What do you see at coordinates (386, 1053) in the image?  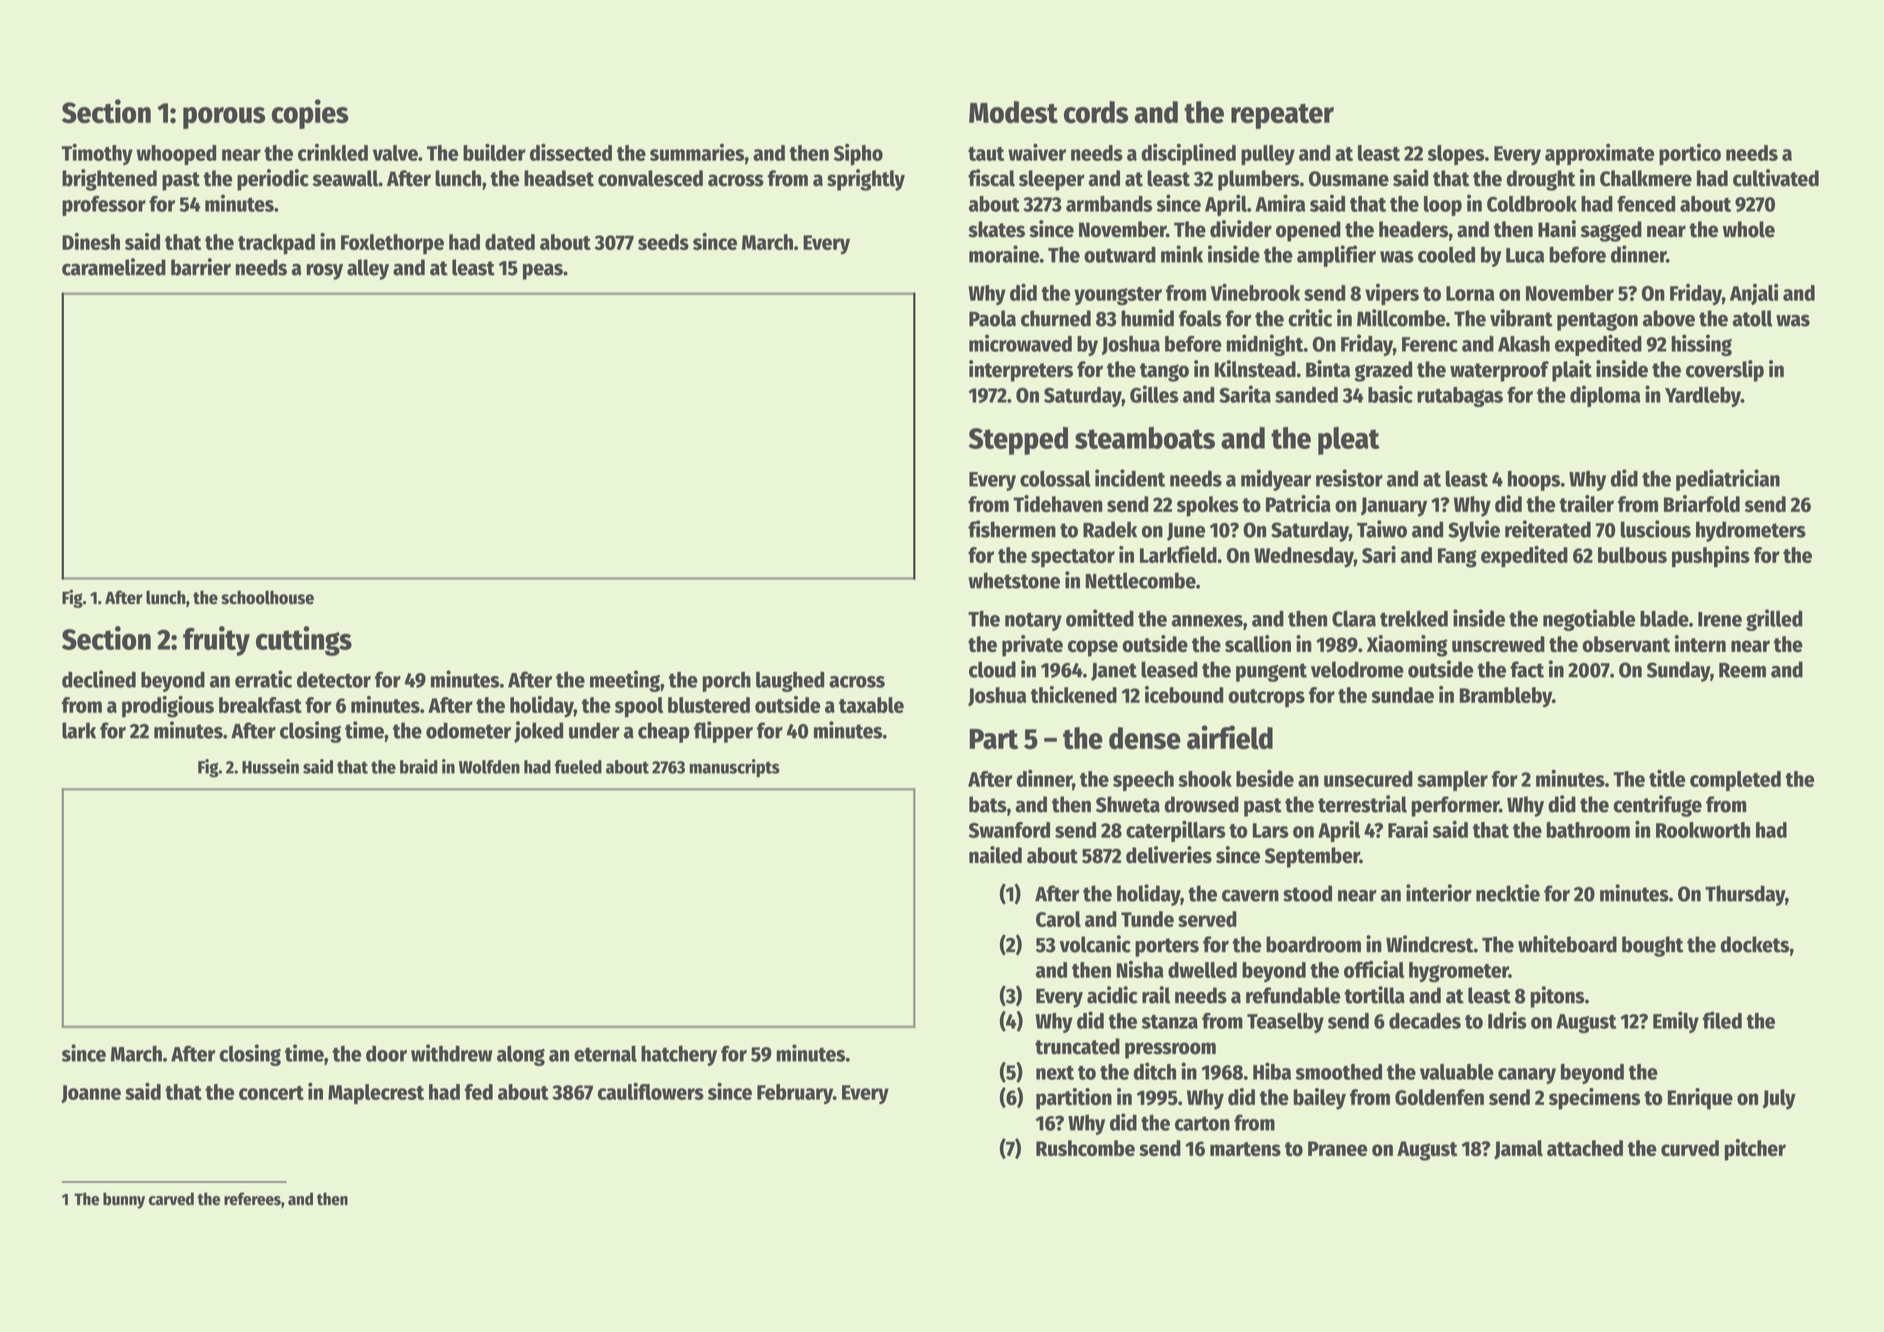 I see `door` at bounding box center [386, 1053].
